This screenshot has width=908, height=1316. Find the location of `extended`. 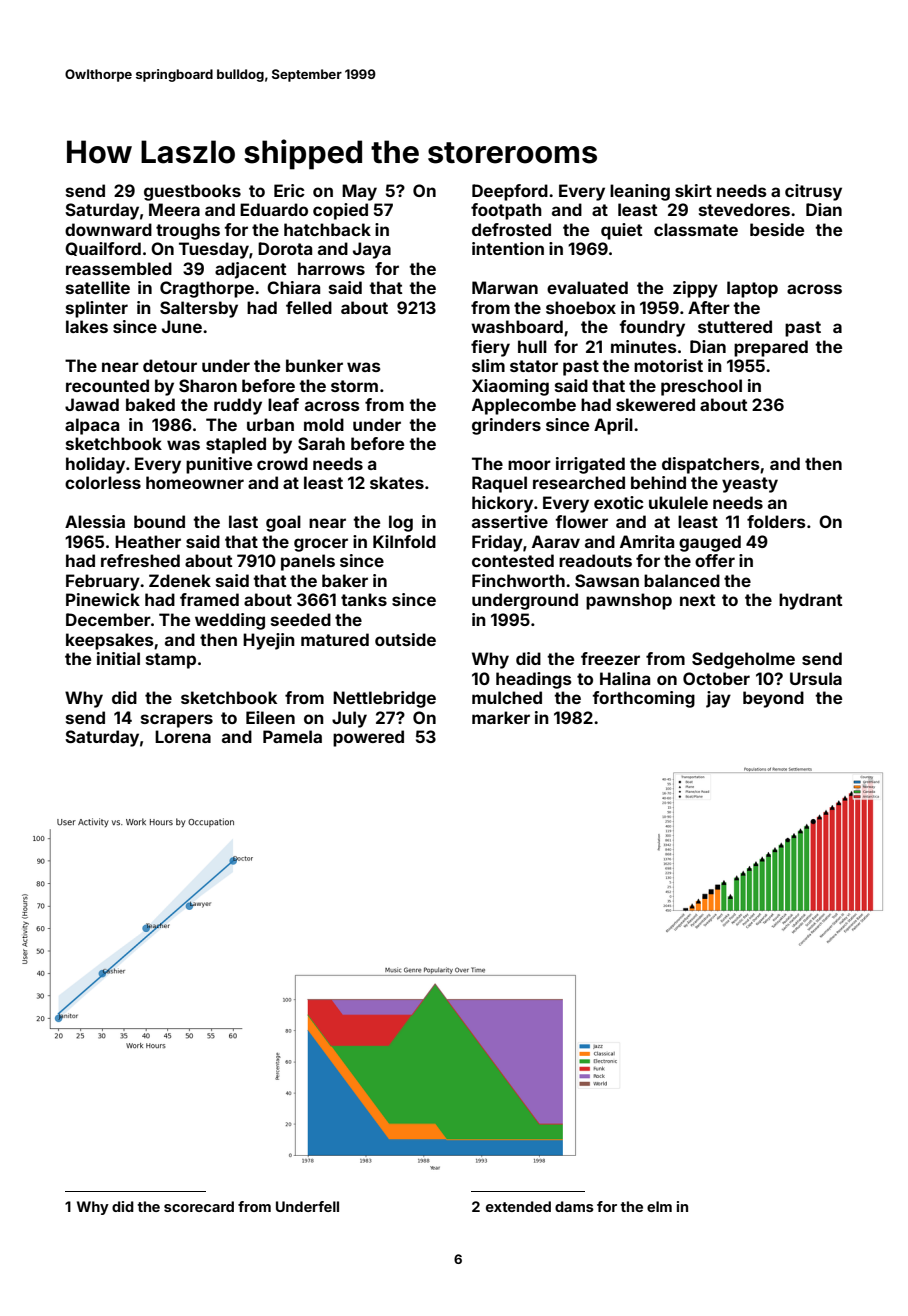

extended is located at coordinates (518, 1206).
